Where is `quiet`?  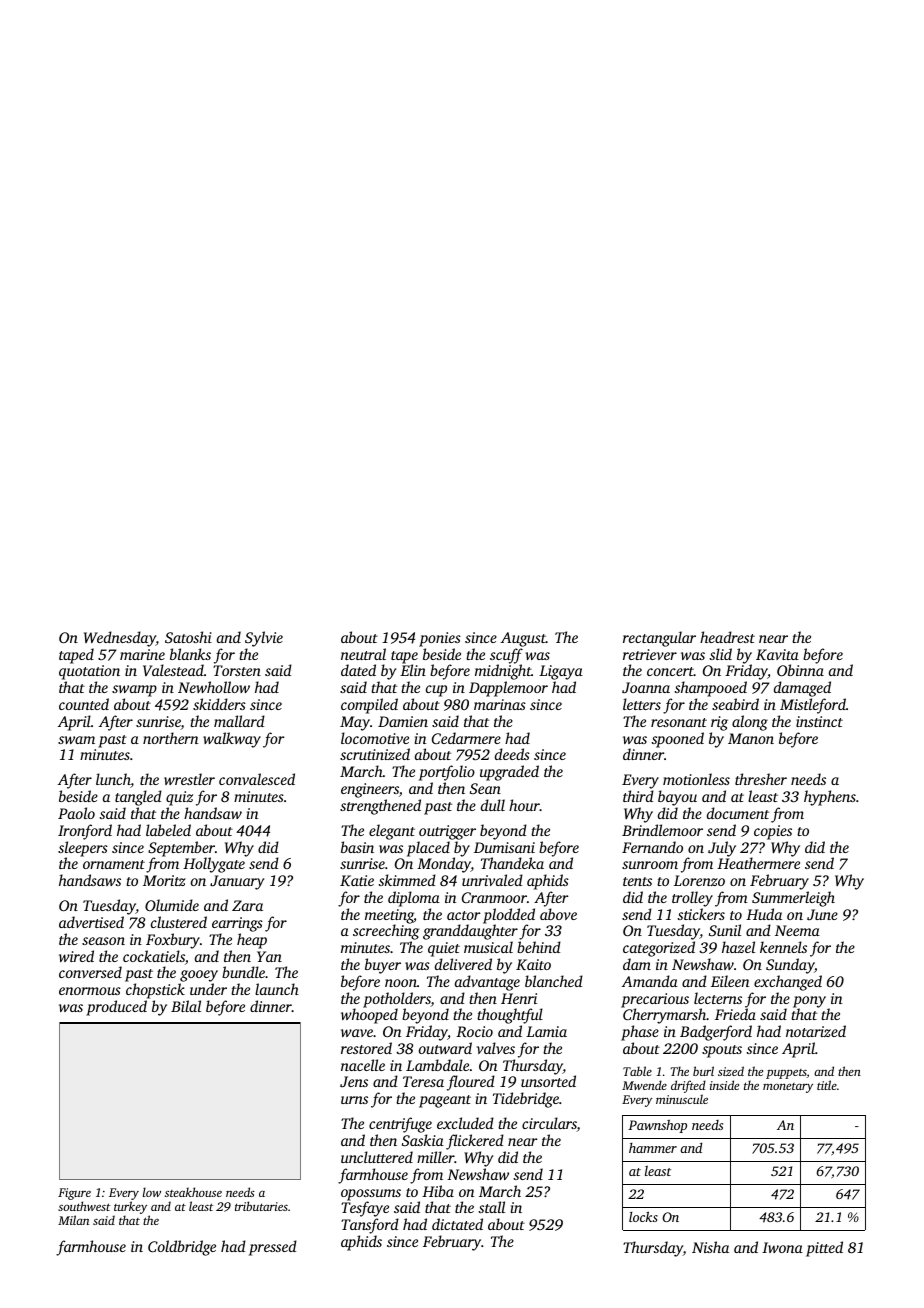 quiet is located at coordinates (444, 949).
